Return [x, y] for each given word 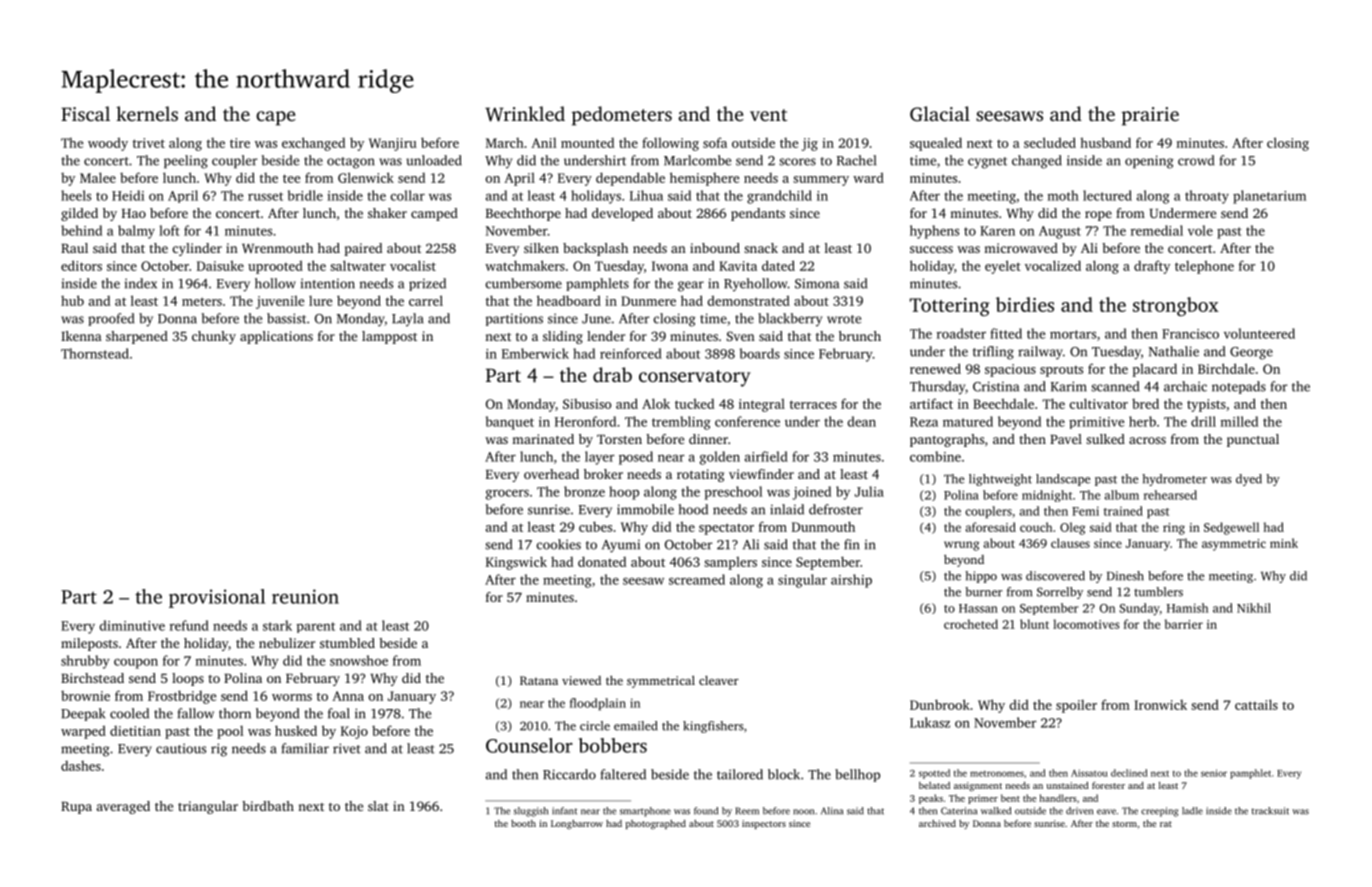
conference [747, 421]
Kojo [354, 732]
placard [1154, 370]
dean [862, 421]
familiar [305, 748]
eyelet [1003, 267]
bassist [286, 318]
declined [1129, 773]
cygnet [987, 163]
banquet [510, 423]
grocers [507, 495]
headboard [569, 300]
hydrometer [1174, 480]
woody [108, 144]
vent [768, 115]
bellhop [857, 775]
